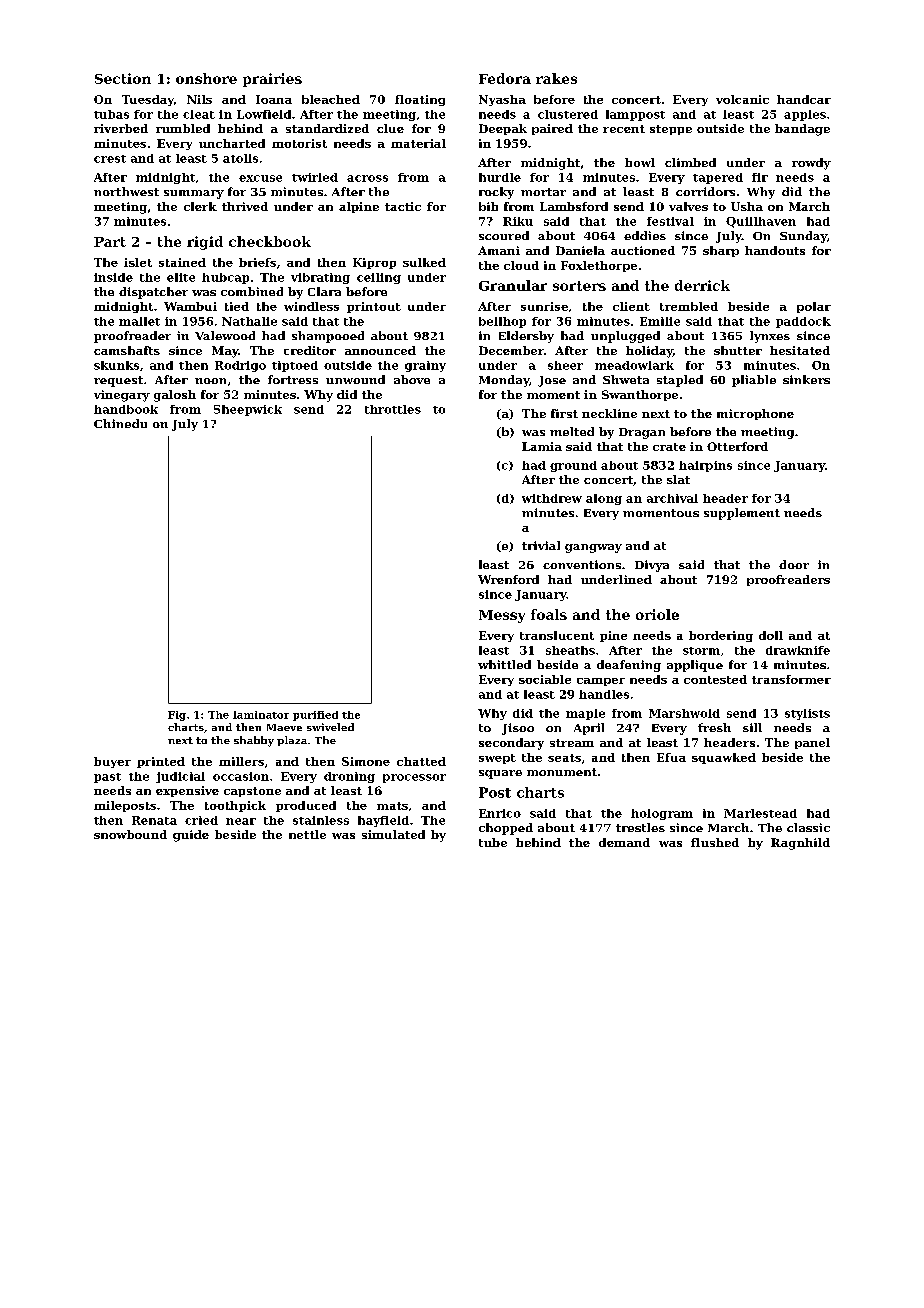 Image resolution: width=924 pixels, height=1308 pixels. Describe the element at coordinates (508, 579) in the screenshot. I see `Wrenford` at that location.
